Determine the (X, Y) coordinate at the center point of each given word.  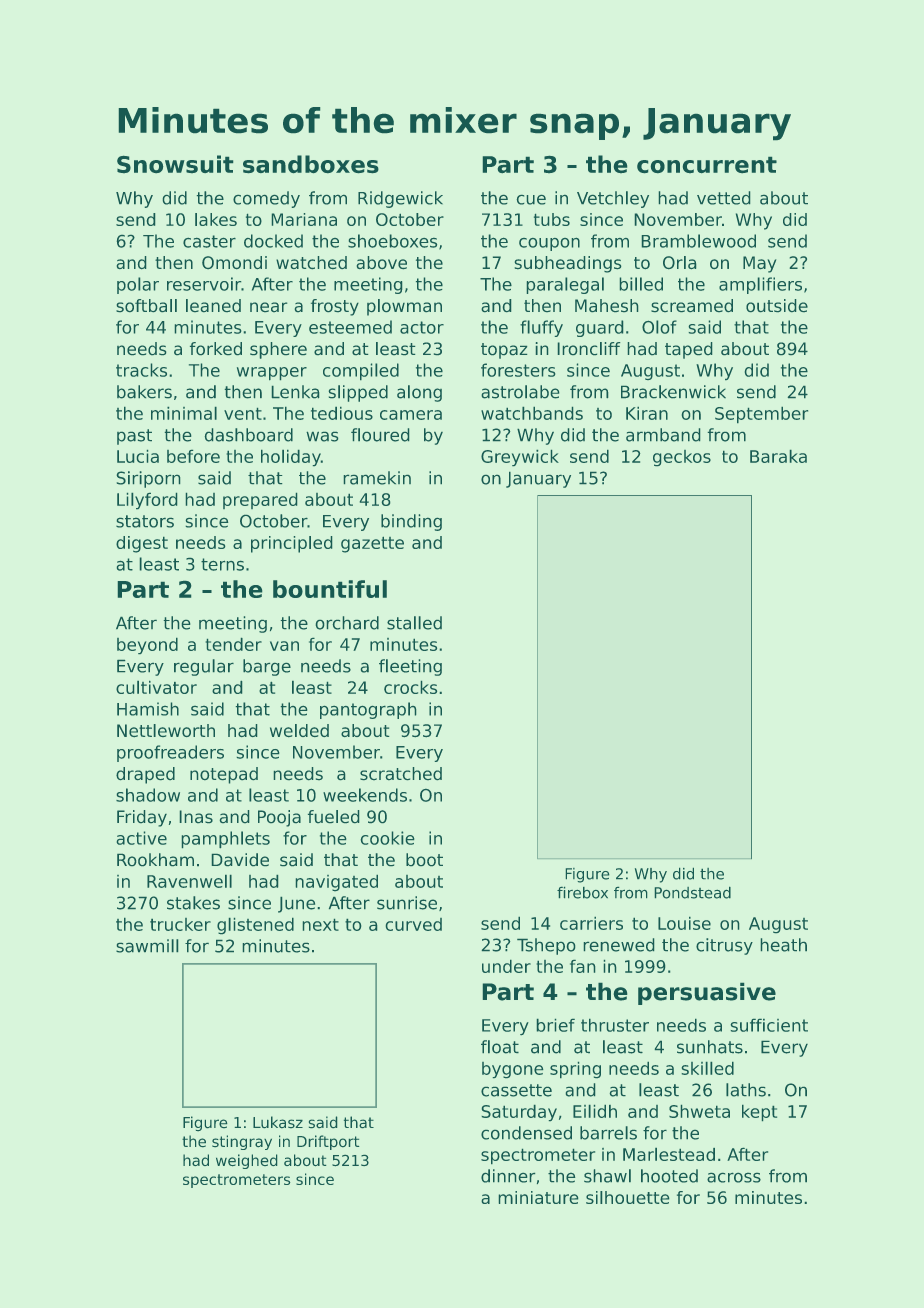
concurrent (707, 165)
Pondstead (692, 892)
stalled (414, 623)
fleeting (410, 667)
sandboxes (311, 164)
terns (222, 564)
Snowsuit (175, 164)
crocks (410, 687)
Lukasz (278, 1122)
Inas (196, 817)
